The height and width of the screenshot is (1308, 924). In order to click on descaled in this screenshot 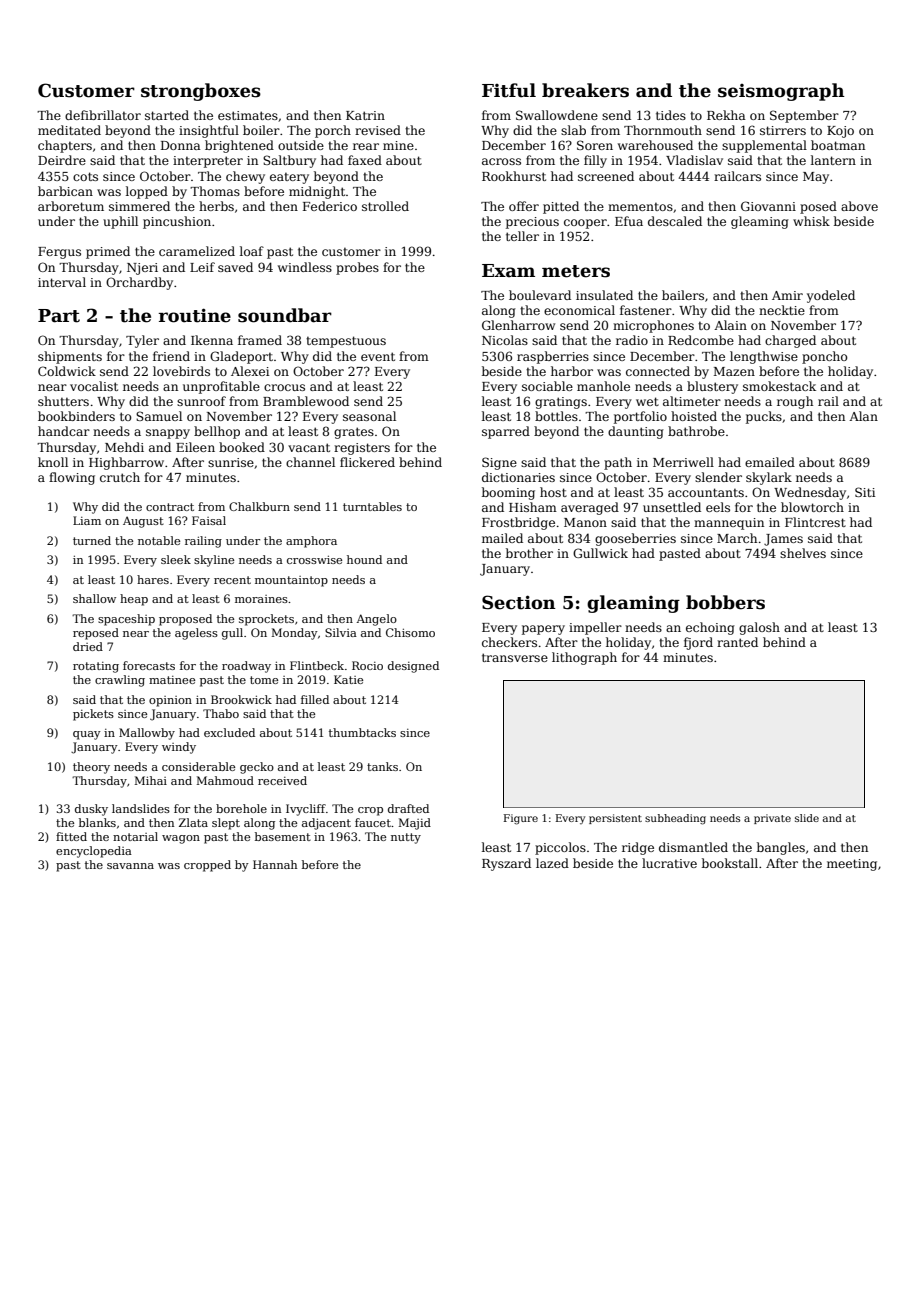, I will do `click(675, 221)`.
